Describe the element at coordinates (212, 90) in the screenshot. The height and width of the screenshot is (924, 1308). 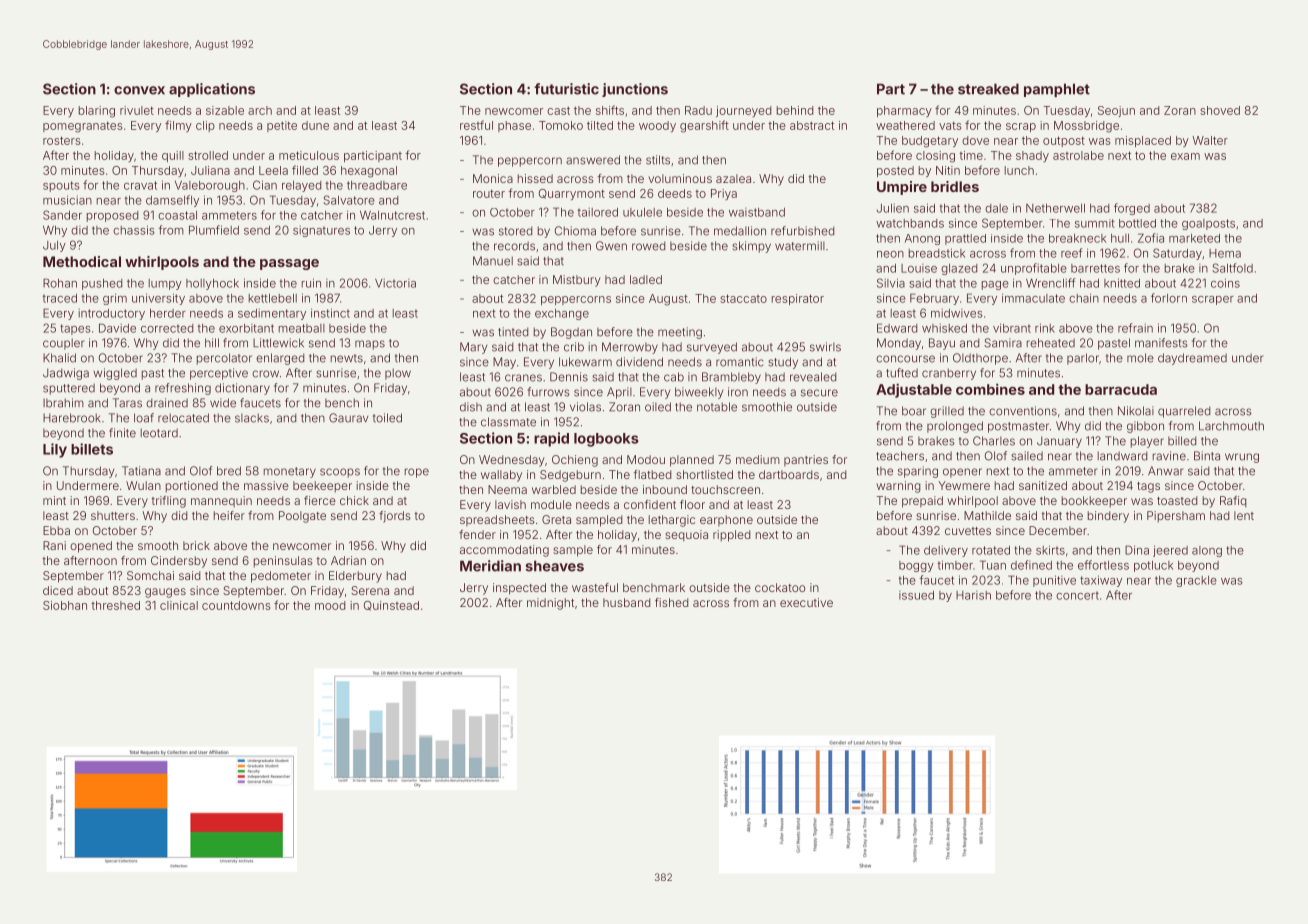
I see `applications` at that location.
